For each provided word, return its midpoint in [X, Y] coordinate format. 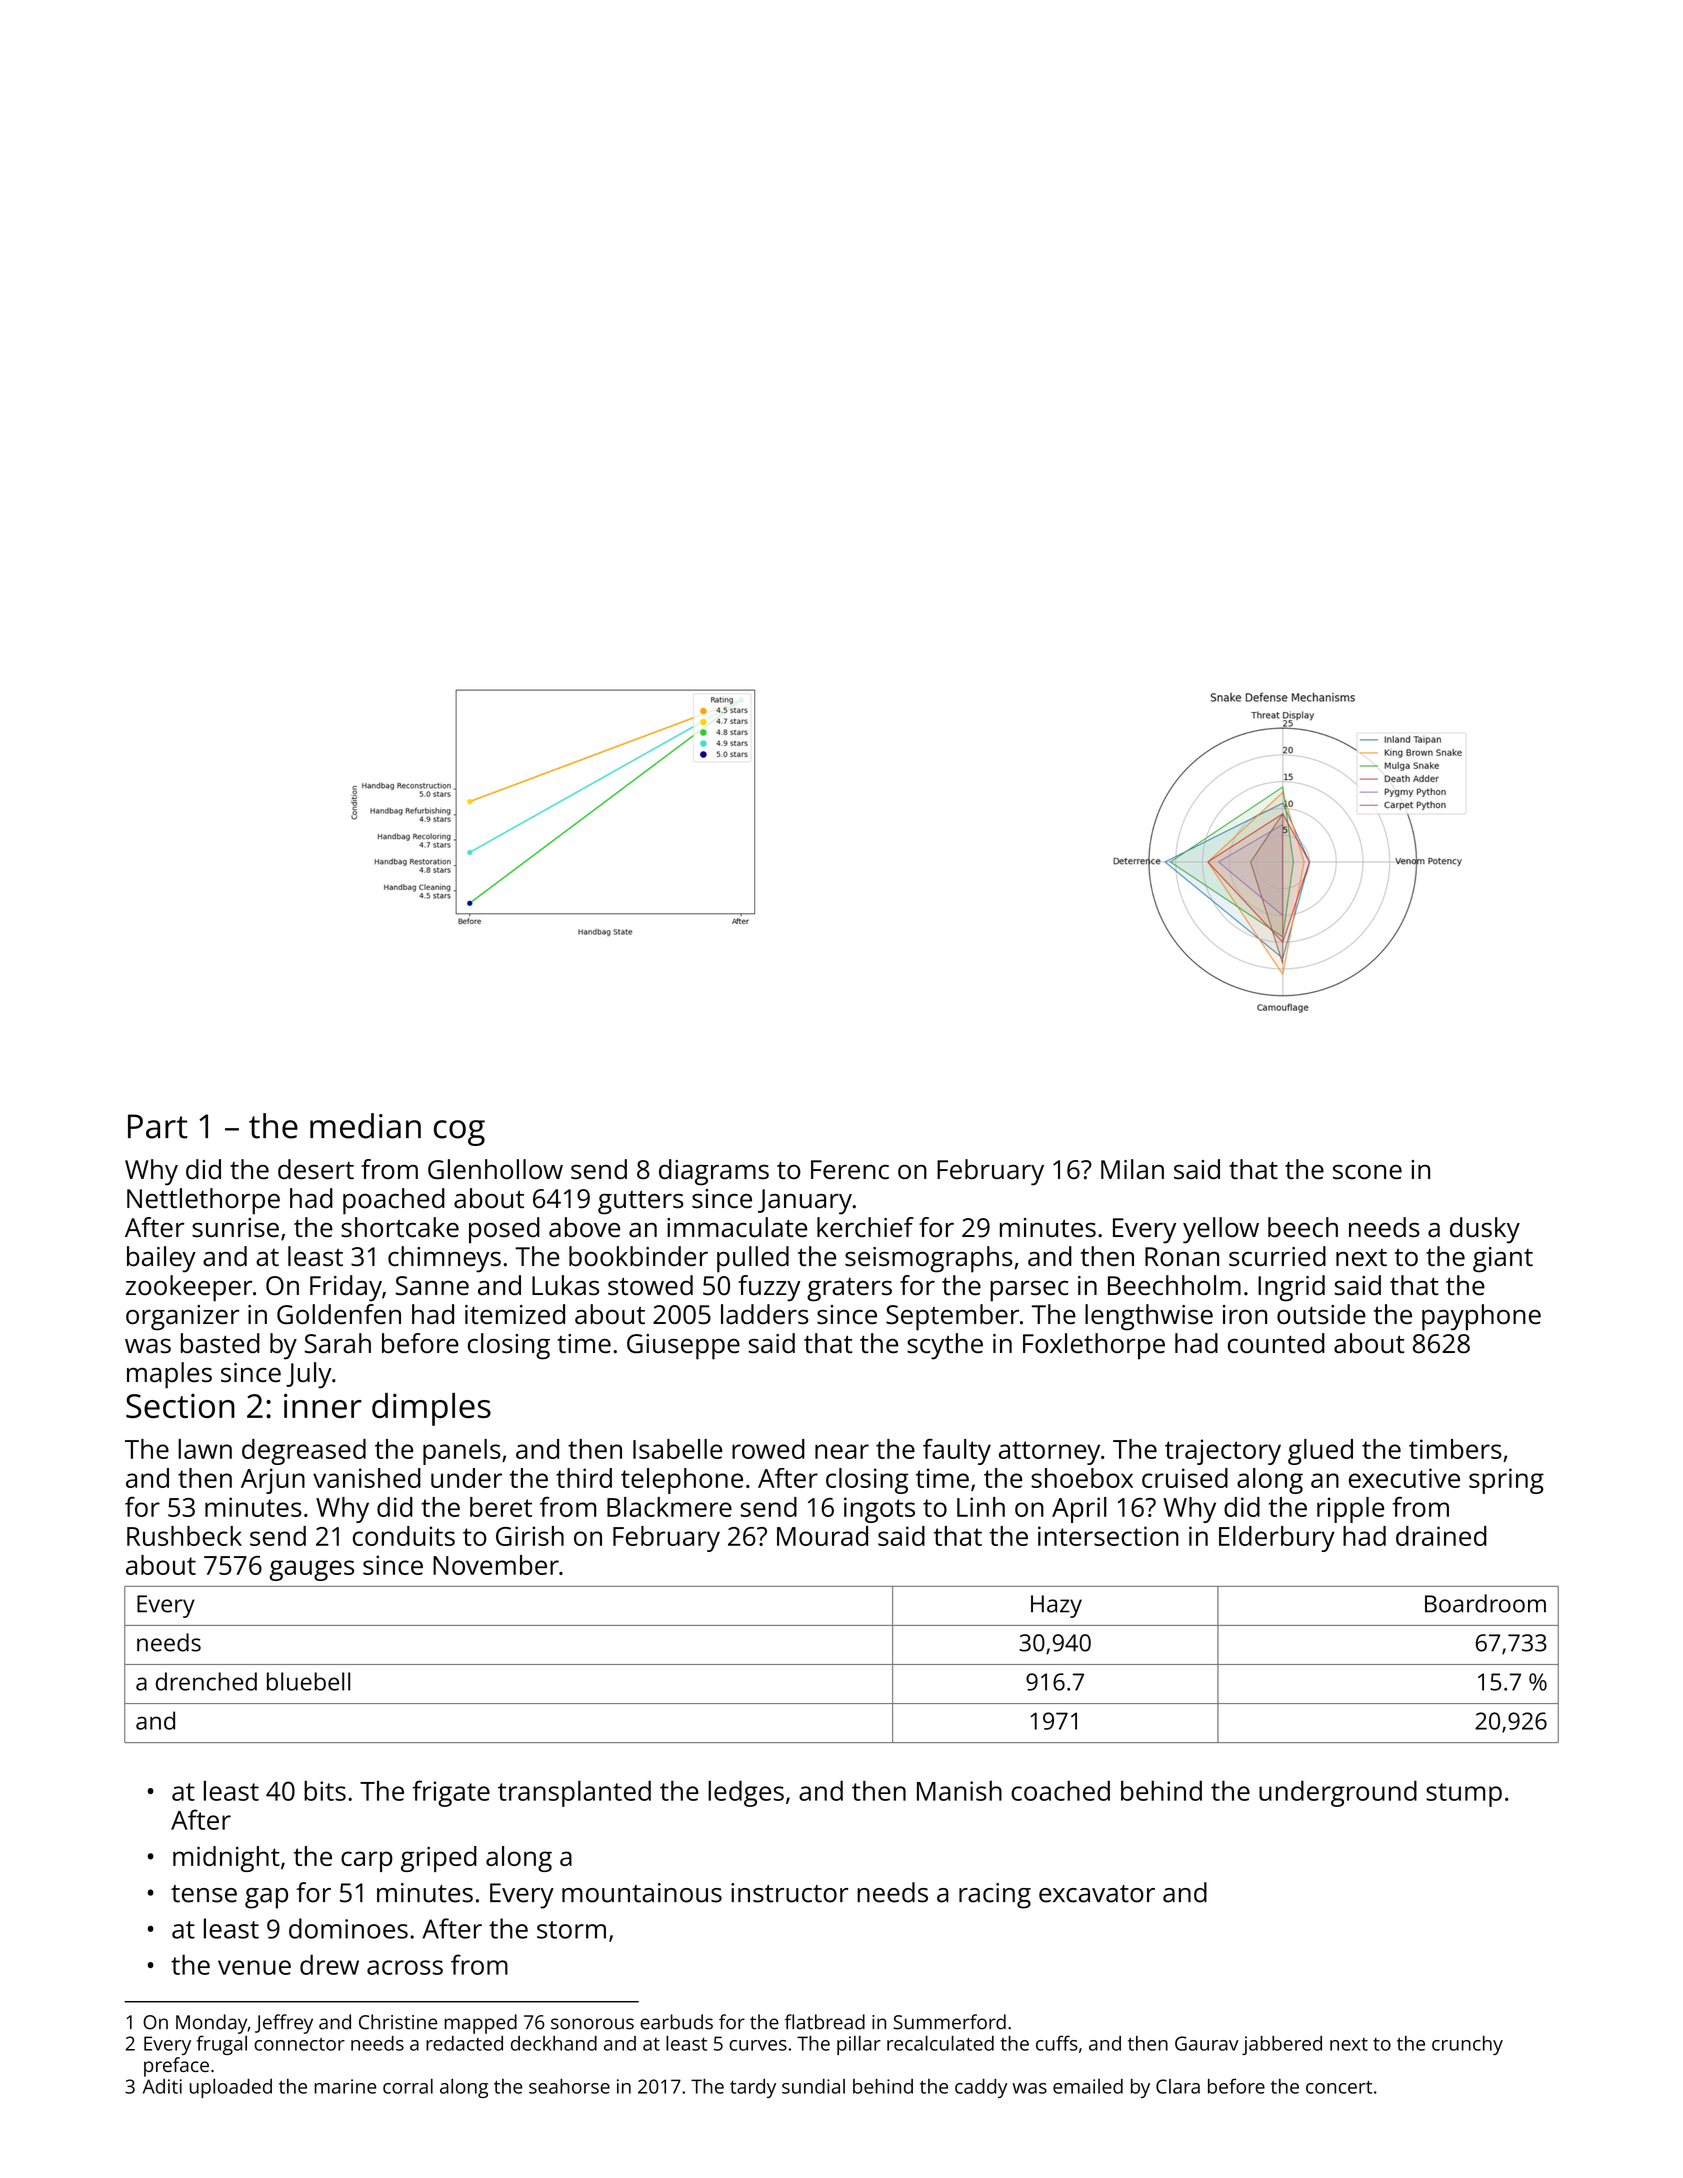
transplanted [574, 1793]
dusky [1485, 1230]
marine [345, 2086]
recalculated [940, 2043]
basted [220, 1343]
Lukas [565, 1285]
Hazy [1056, 1606]
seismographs [929, 1259]
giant [1503, 1260]
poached [394, 1201]
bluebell [308, 1681]
